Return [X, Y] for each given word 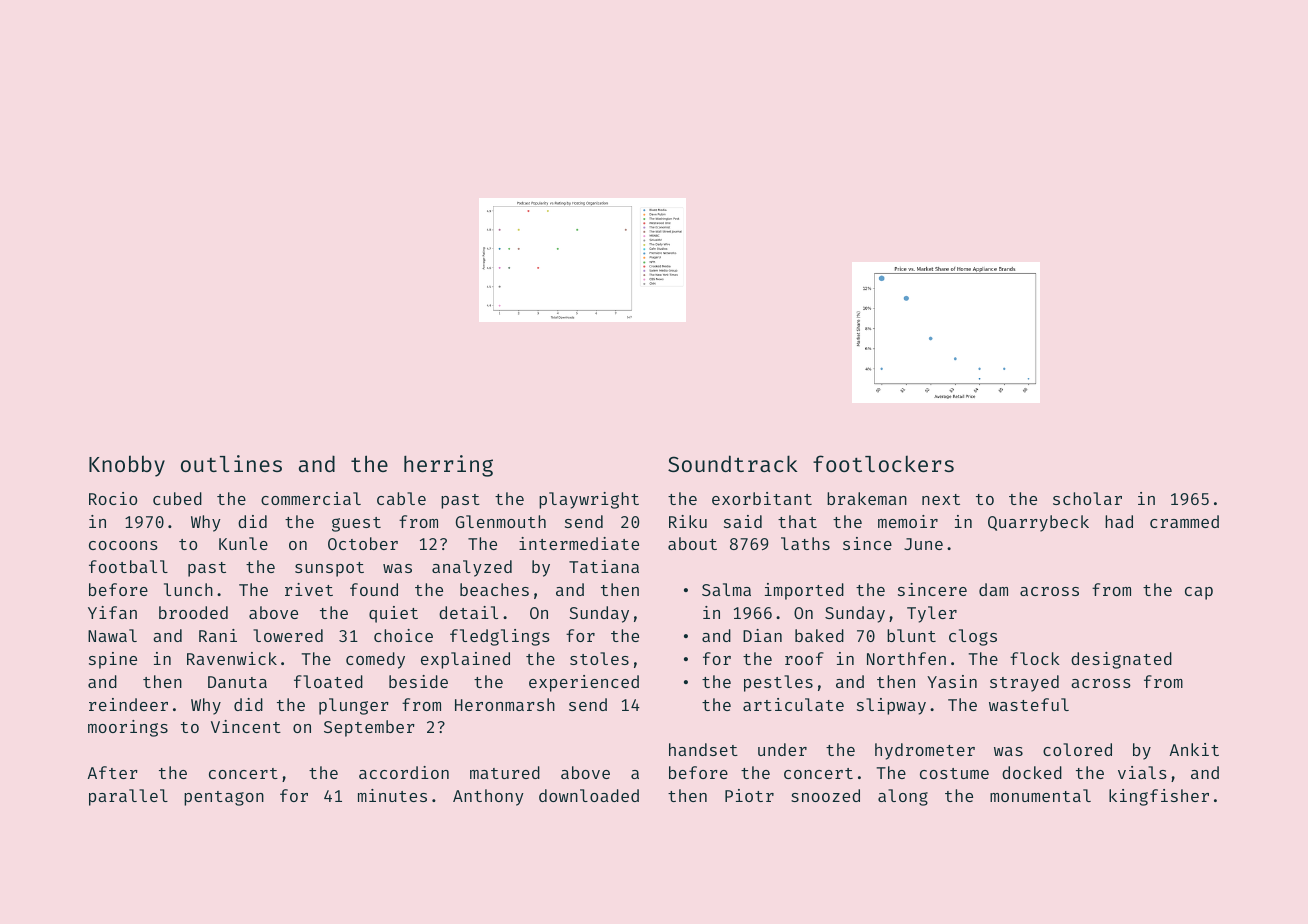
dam [993, 589]
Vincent [246, 726]
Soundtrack [733, 463]
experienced [584, 683]
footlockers [883, 463]
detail [468, 612]
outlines [231, 463]
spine [113, 660]
